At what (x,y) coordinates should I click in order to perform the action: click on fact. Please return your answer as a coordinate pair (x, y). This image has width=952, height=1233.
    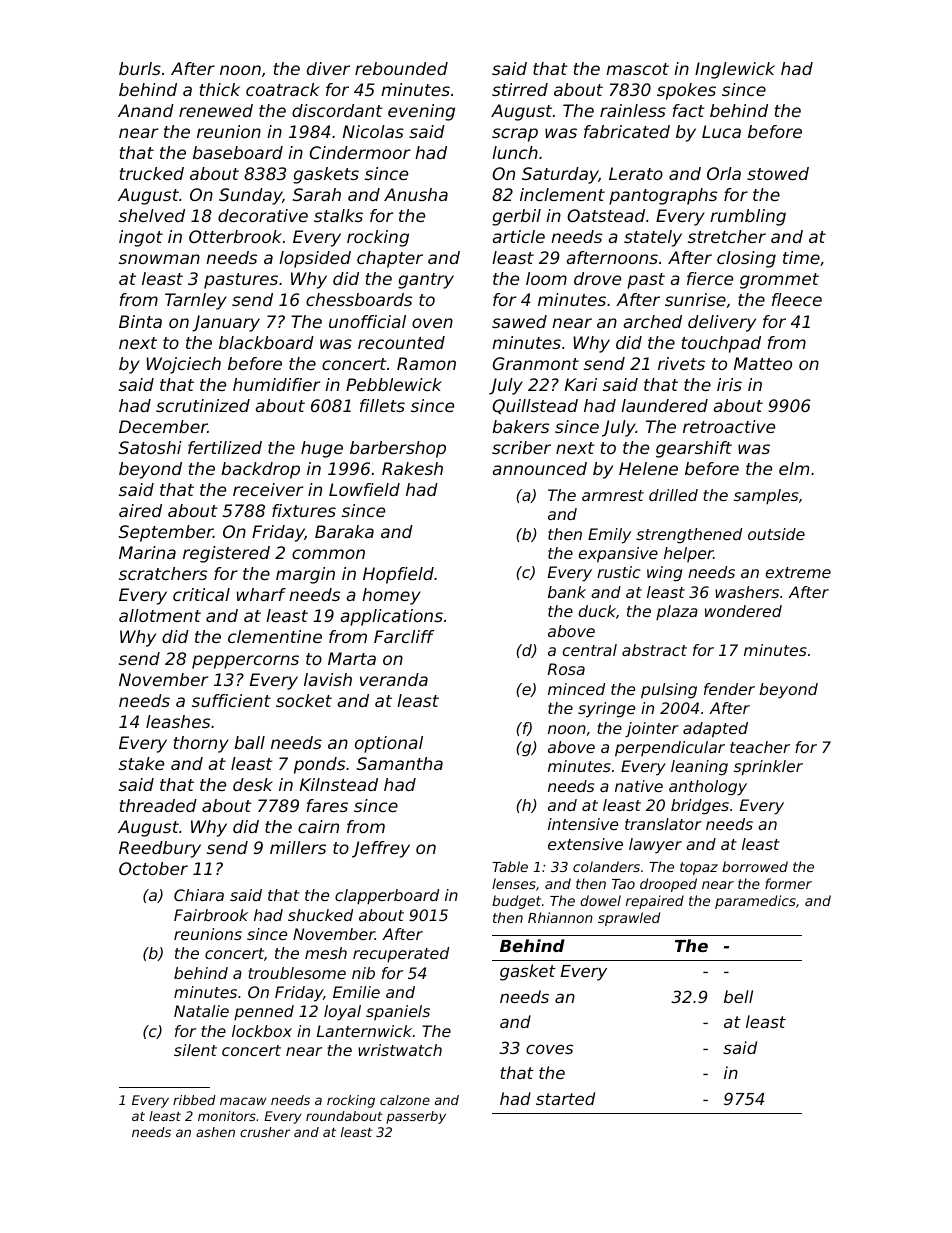
    Looking at the image, I should click on (689, 110).
